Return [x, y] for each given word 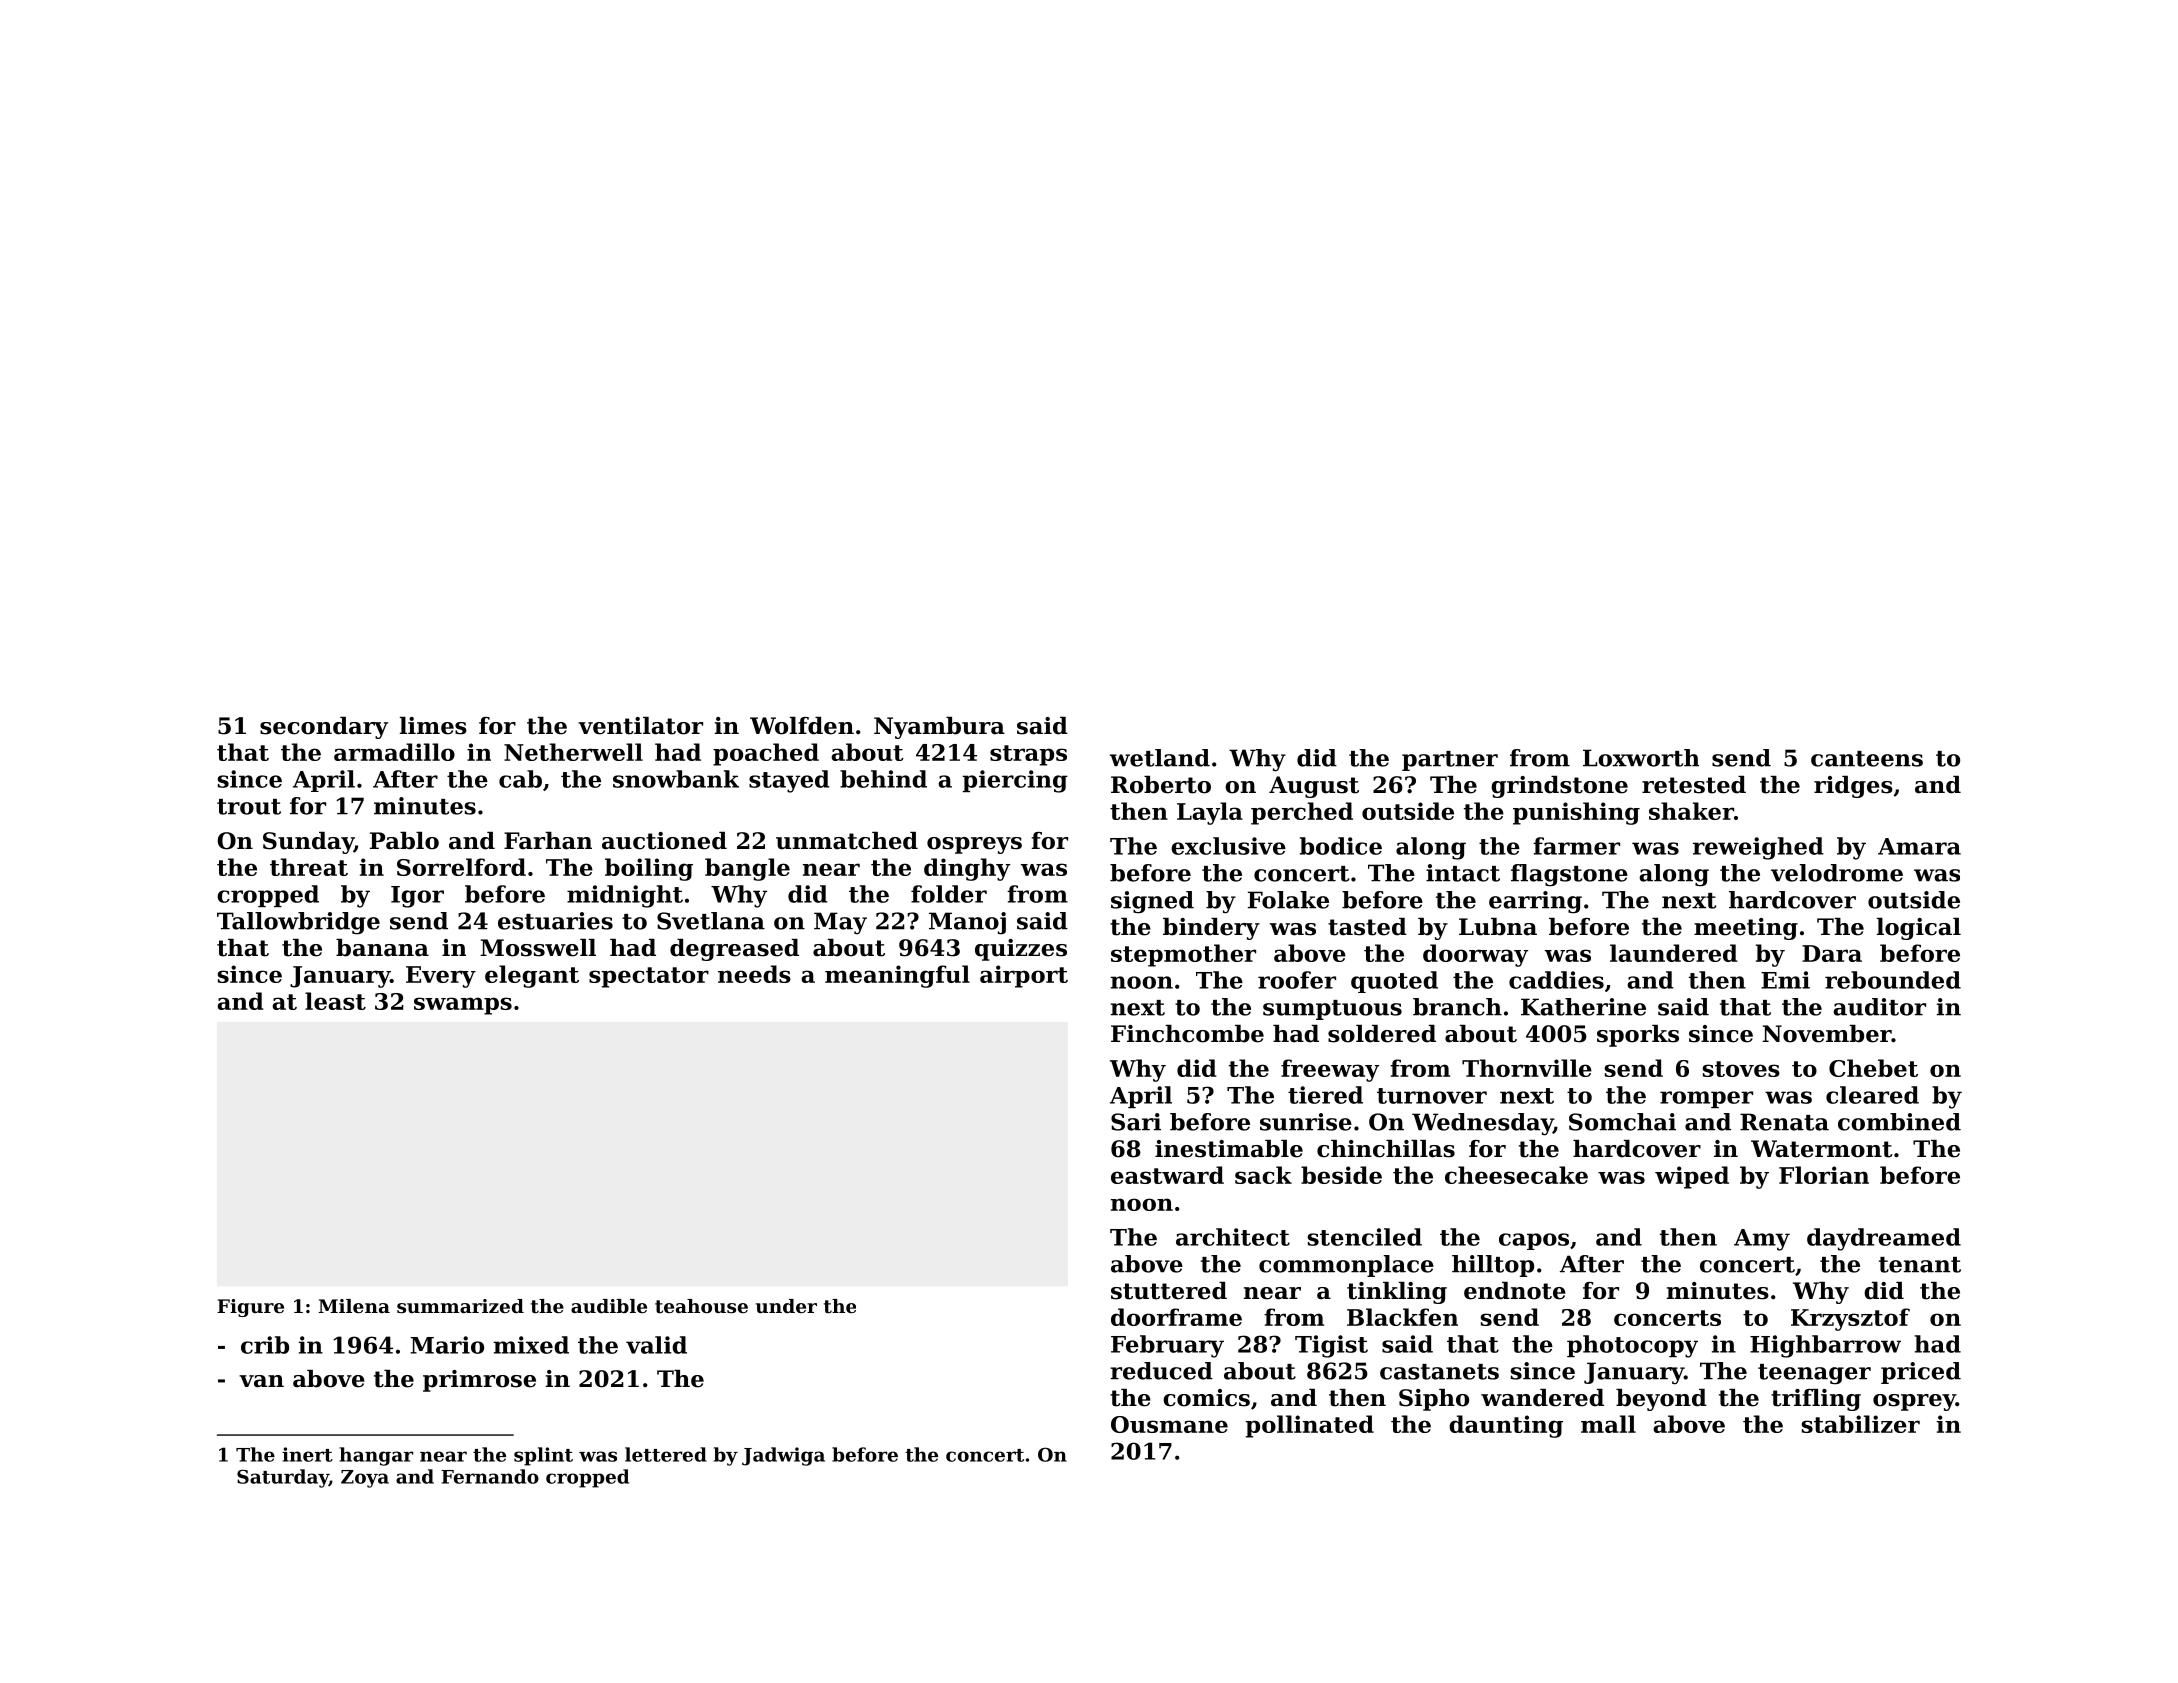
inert [307, 1454]
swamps [463, 1006]
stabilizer [1861, 1424]
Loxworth [1641, 758]
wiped [1692, 1177]
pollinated [1310, 1426]
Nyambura [939, 728]
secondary [324, 728]
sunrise [1306, 1122]
